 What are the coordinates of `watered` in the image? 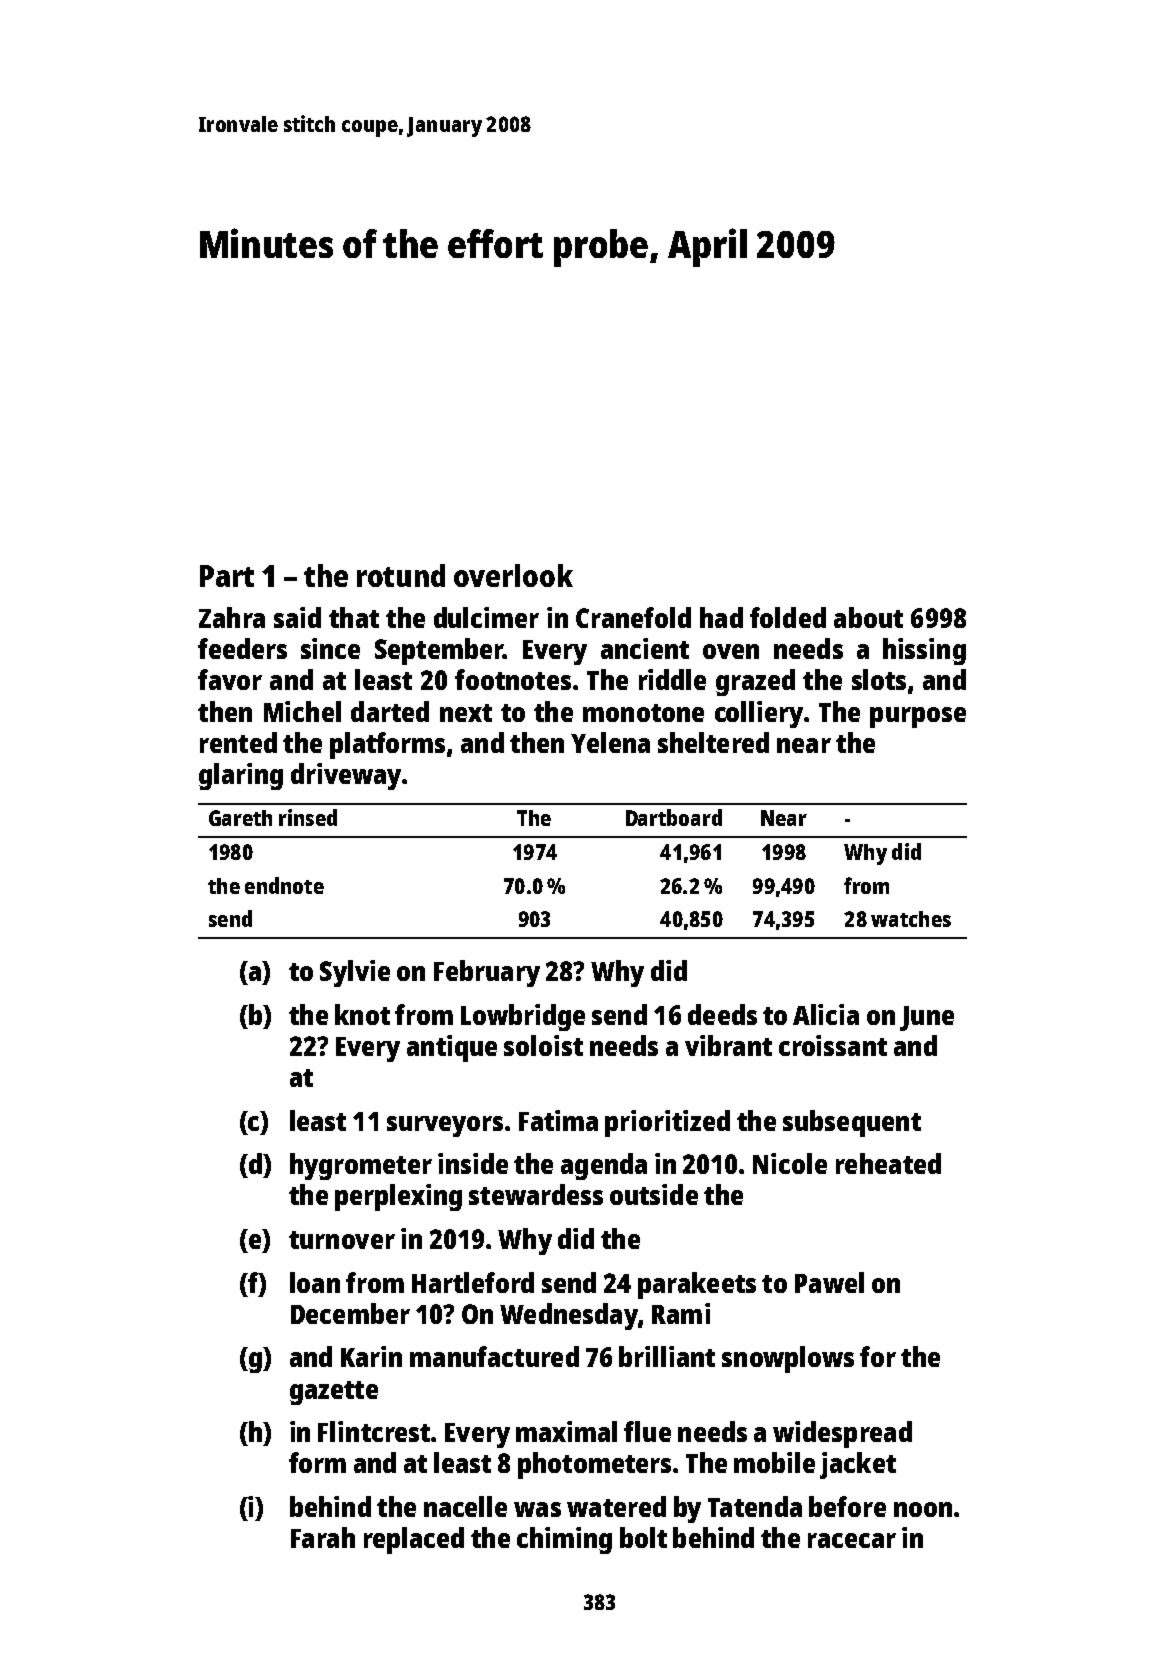 It's located at (616, 1506).
